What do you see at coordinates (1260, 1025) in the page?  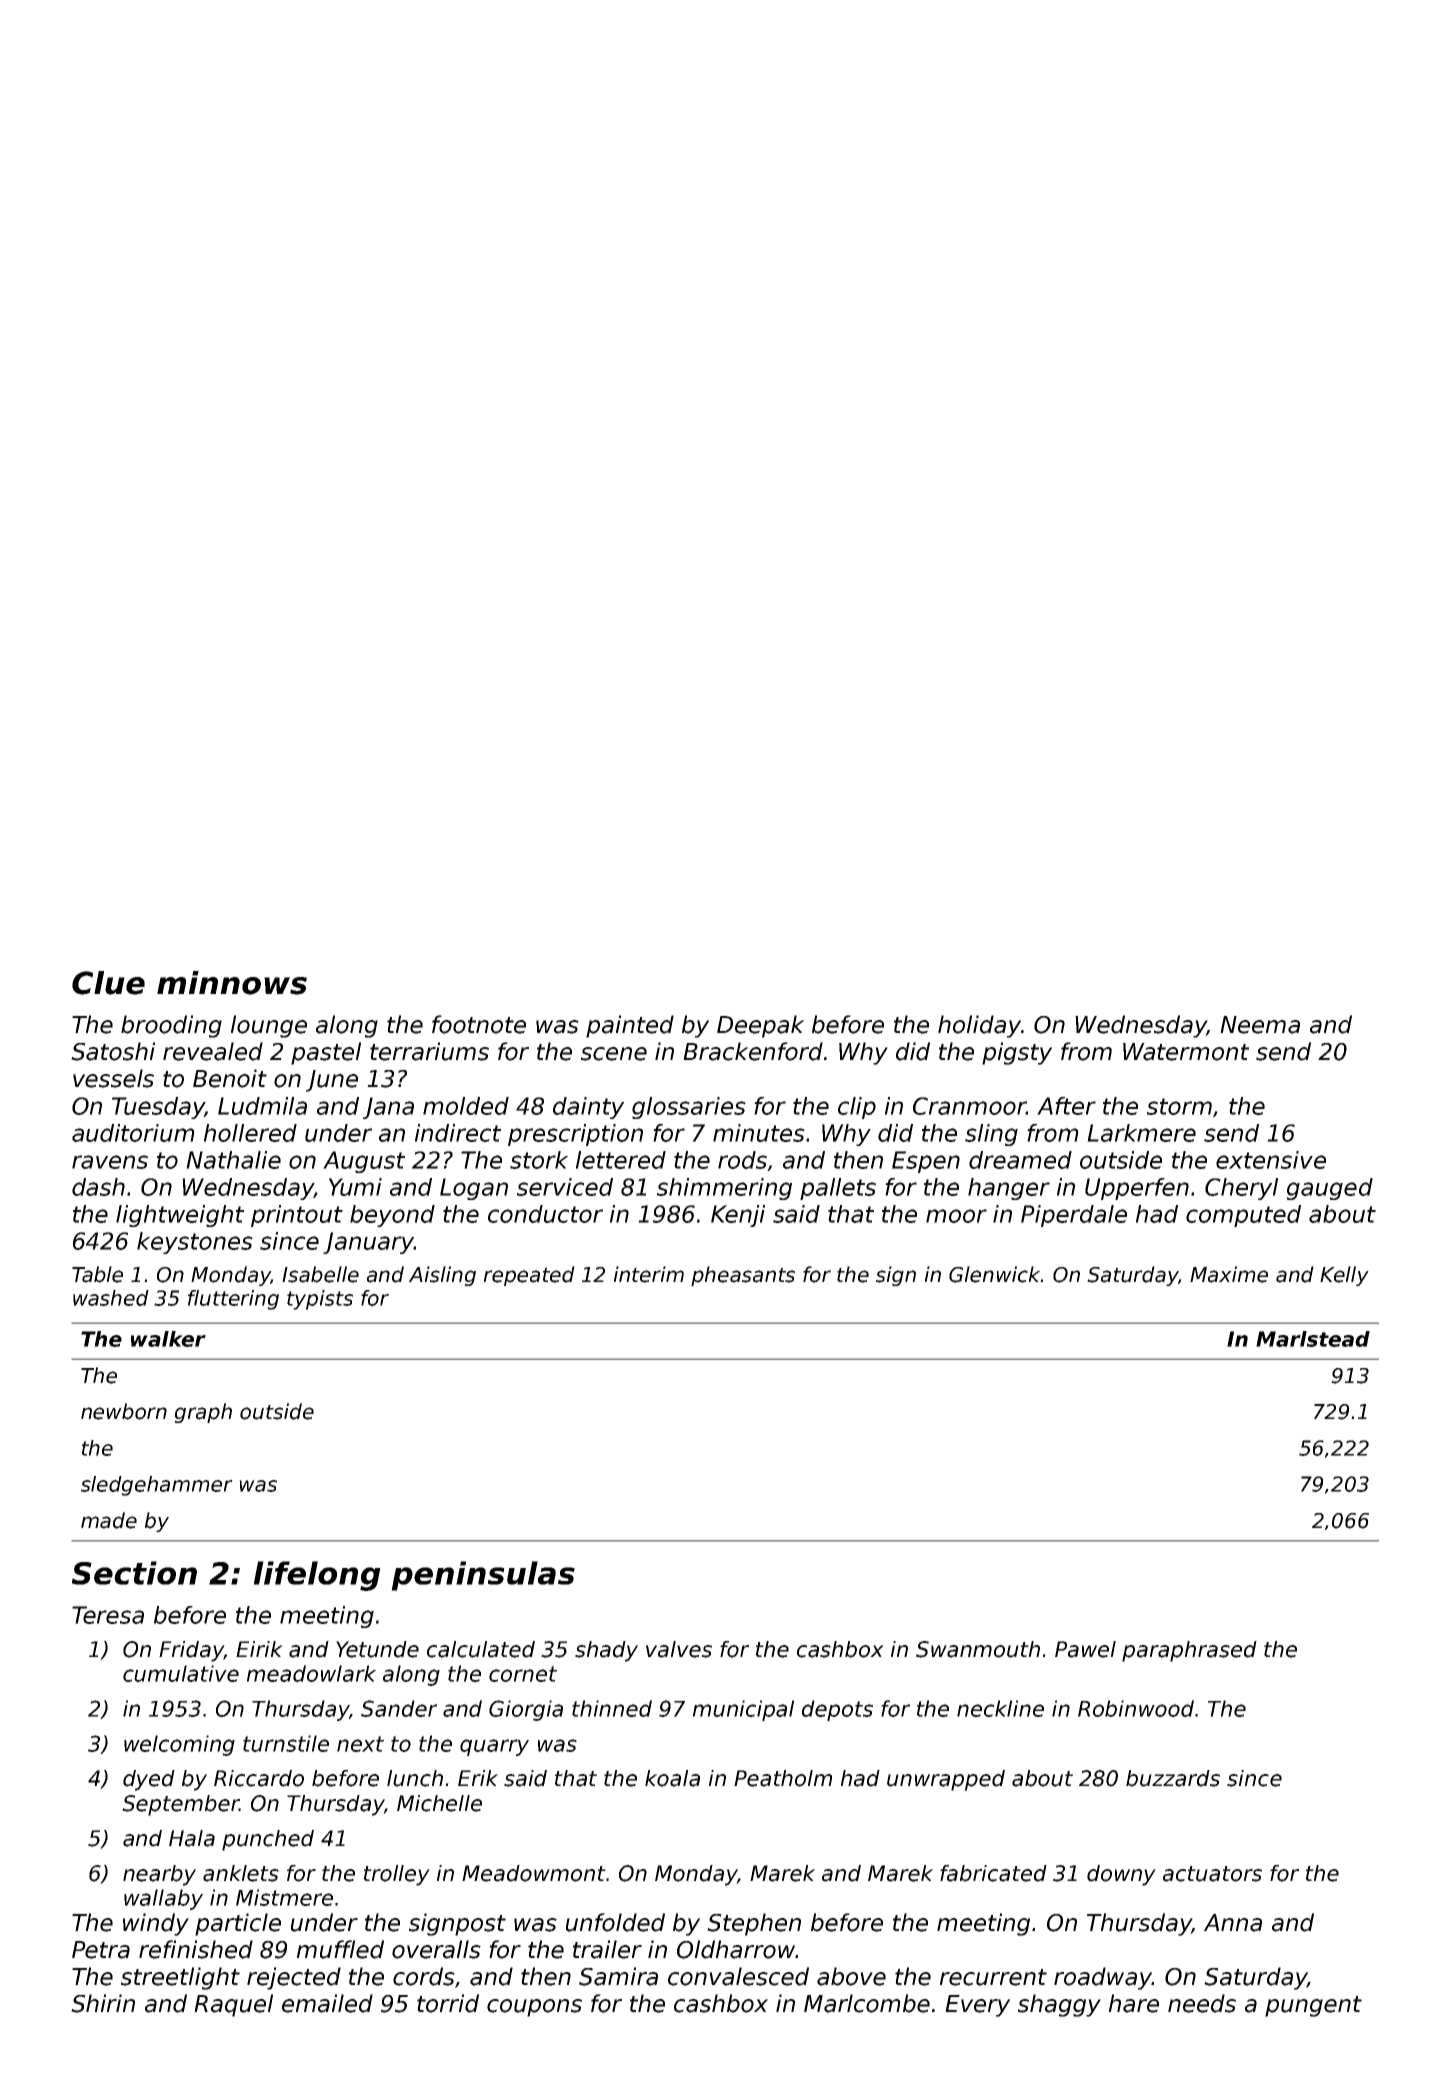 I see `Neema` at bounding box center [1260, 1025].
